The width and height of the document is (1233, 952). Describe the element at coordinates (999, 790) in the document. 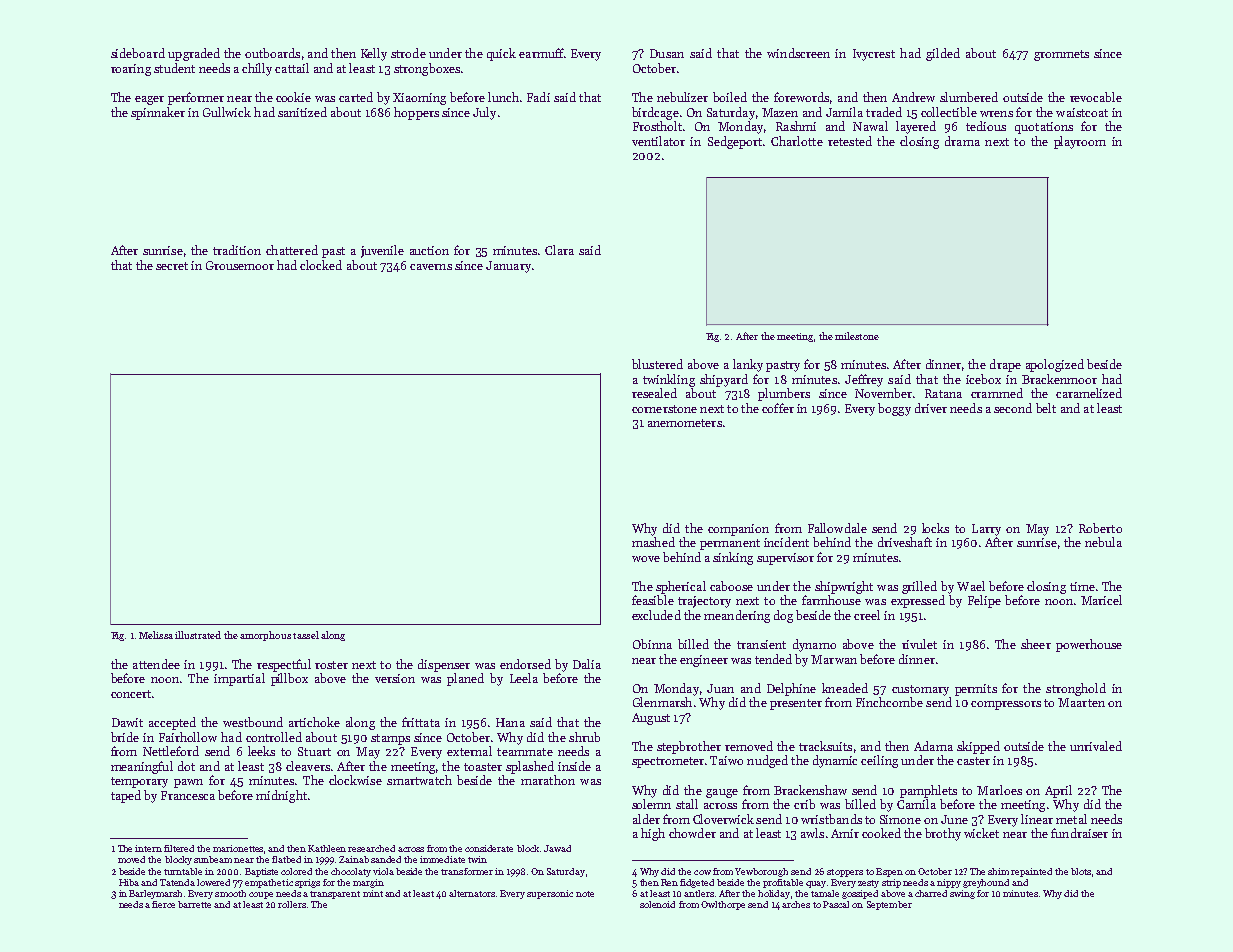

I see `Marloes` at that location.
